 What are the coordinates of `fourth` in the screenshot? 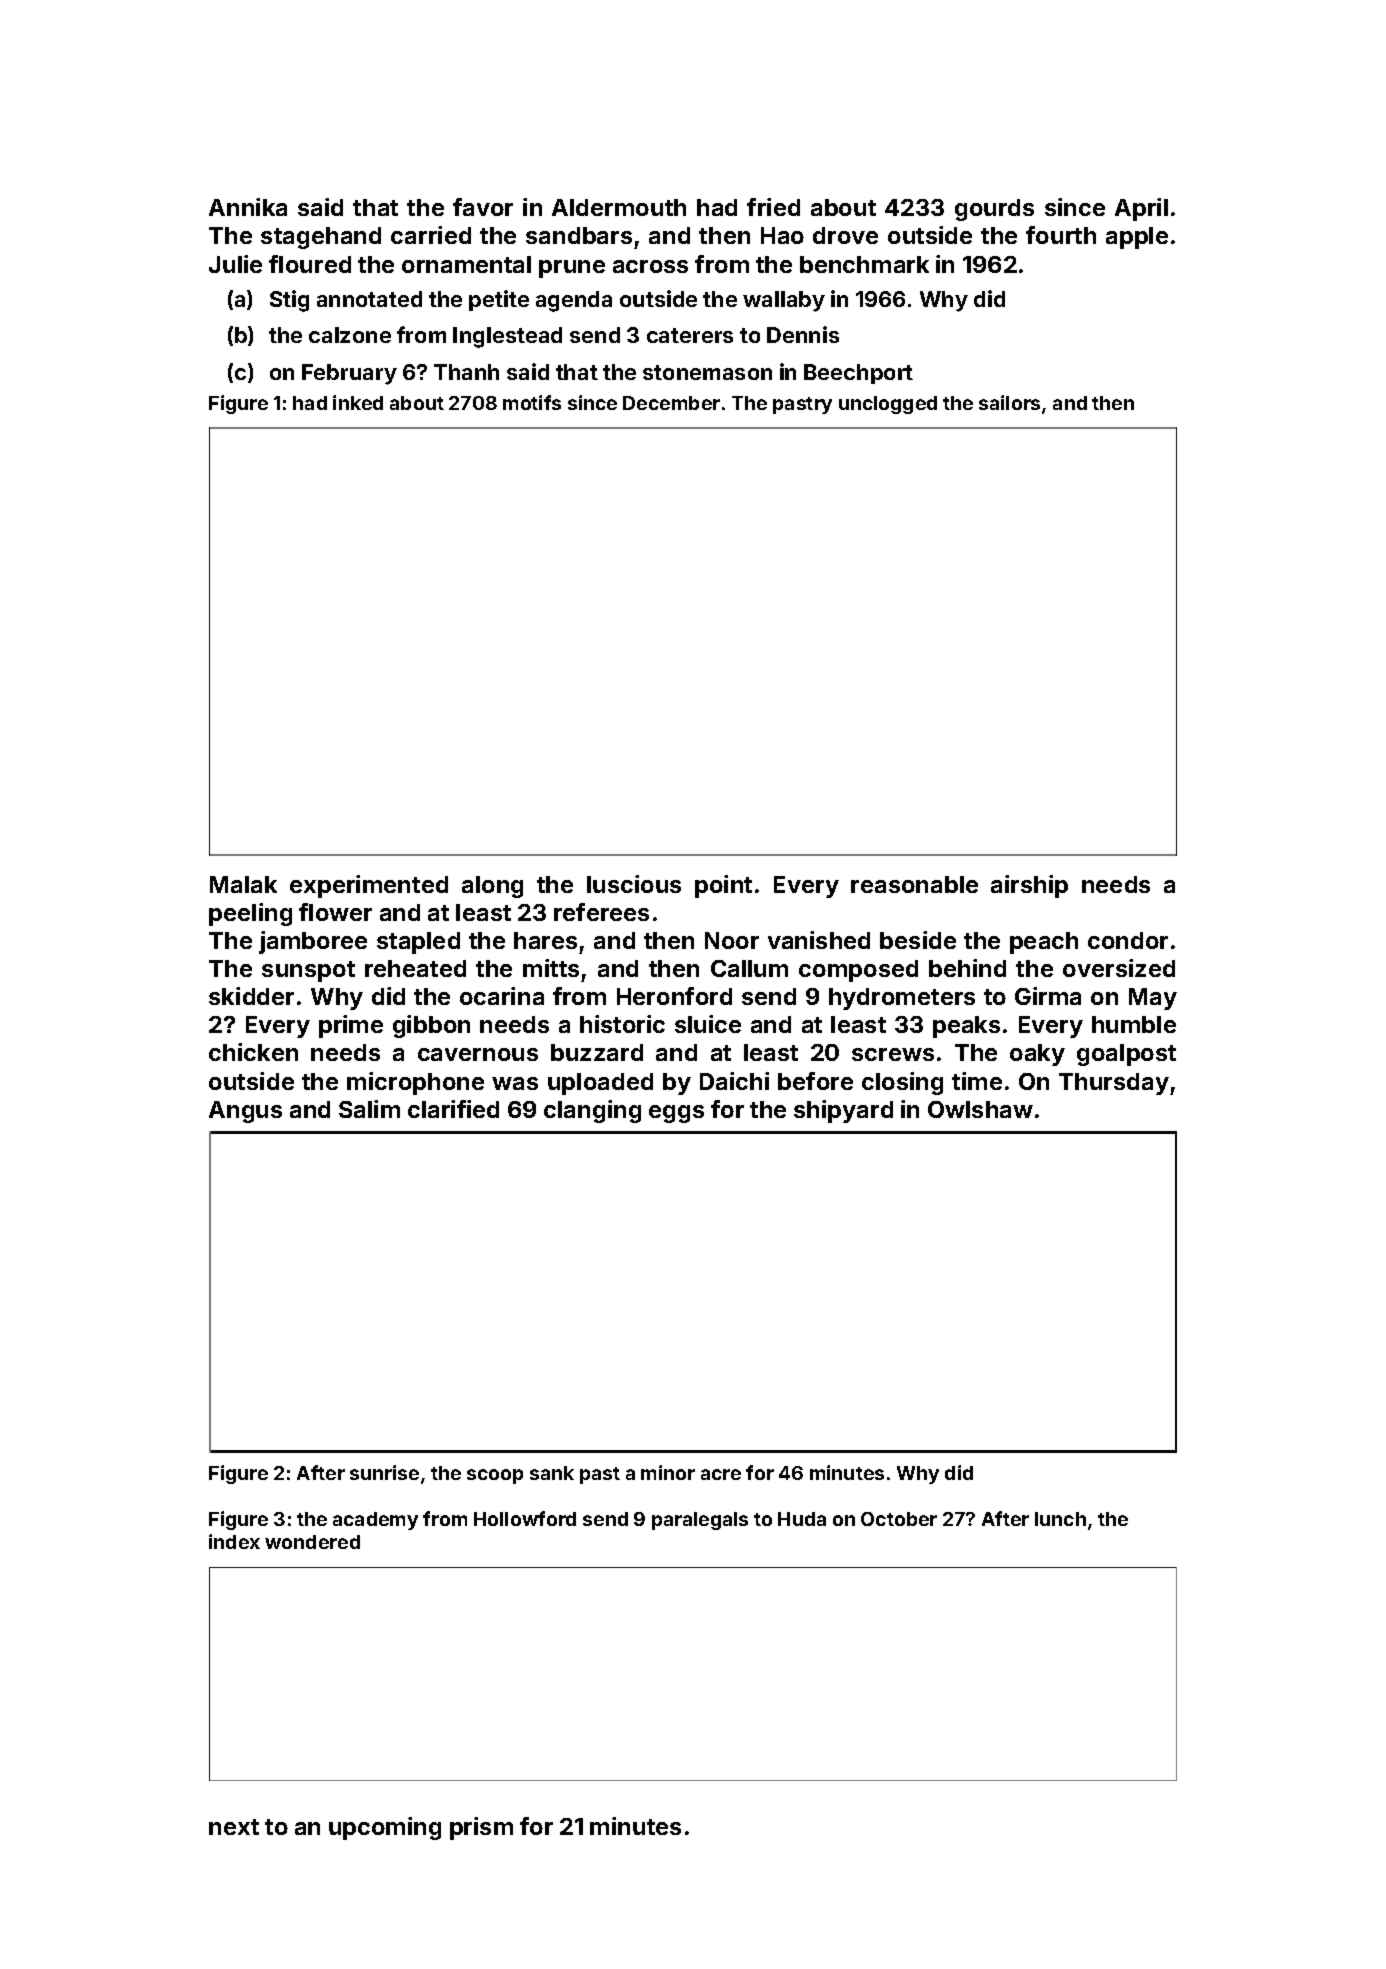 It's located at (1061, 235).
